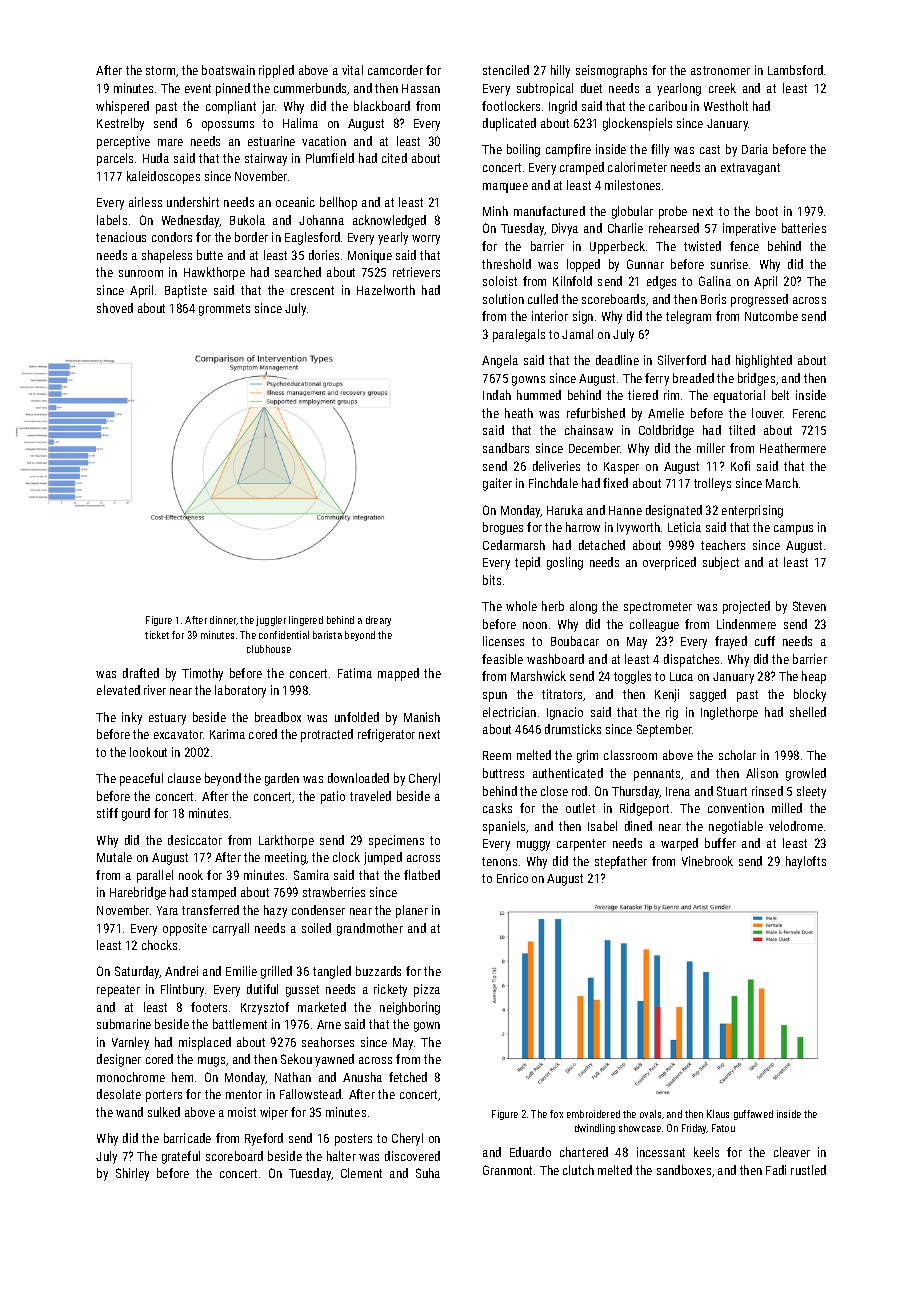 The height and width of the image is (1308, 924). What do you see at coordinates (497, 755) in the image?
I see `Reem` at bounding box center [497, 755].
